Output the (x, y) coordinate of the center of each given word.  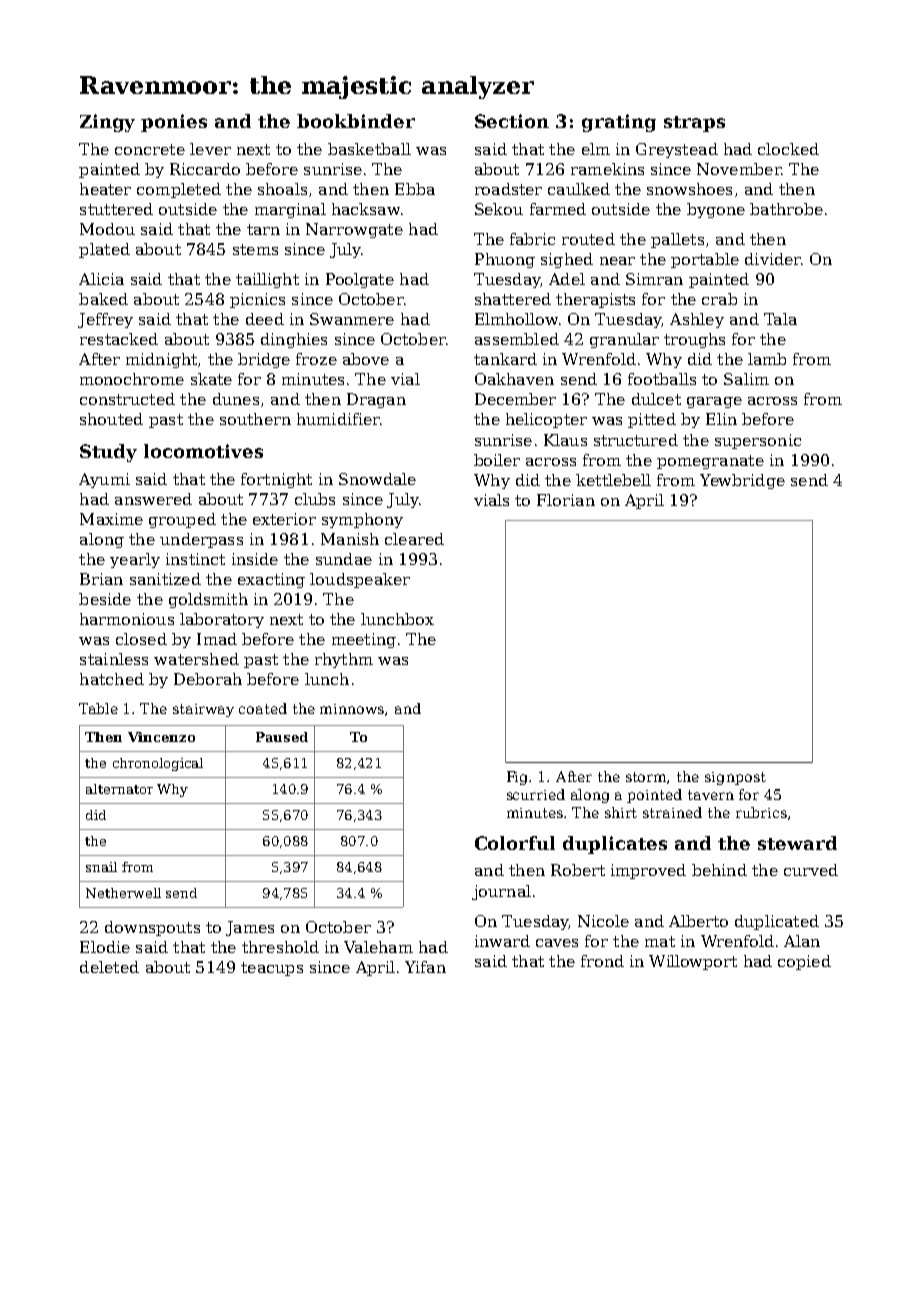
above (366, 359)
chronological (158, 764)
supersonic (758, 441)
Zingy (107, 123)
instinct (195, 559)
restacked (119, 339)
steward (797, 843)
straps (694, 124)
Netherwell (123, 893)
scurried (536, 794)
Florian (566, 500)
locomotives (203, 451)
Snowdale (377, 479)
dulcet (656, 399)
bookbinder (356, 121)
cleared (414, 539)
